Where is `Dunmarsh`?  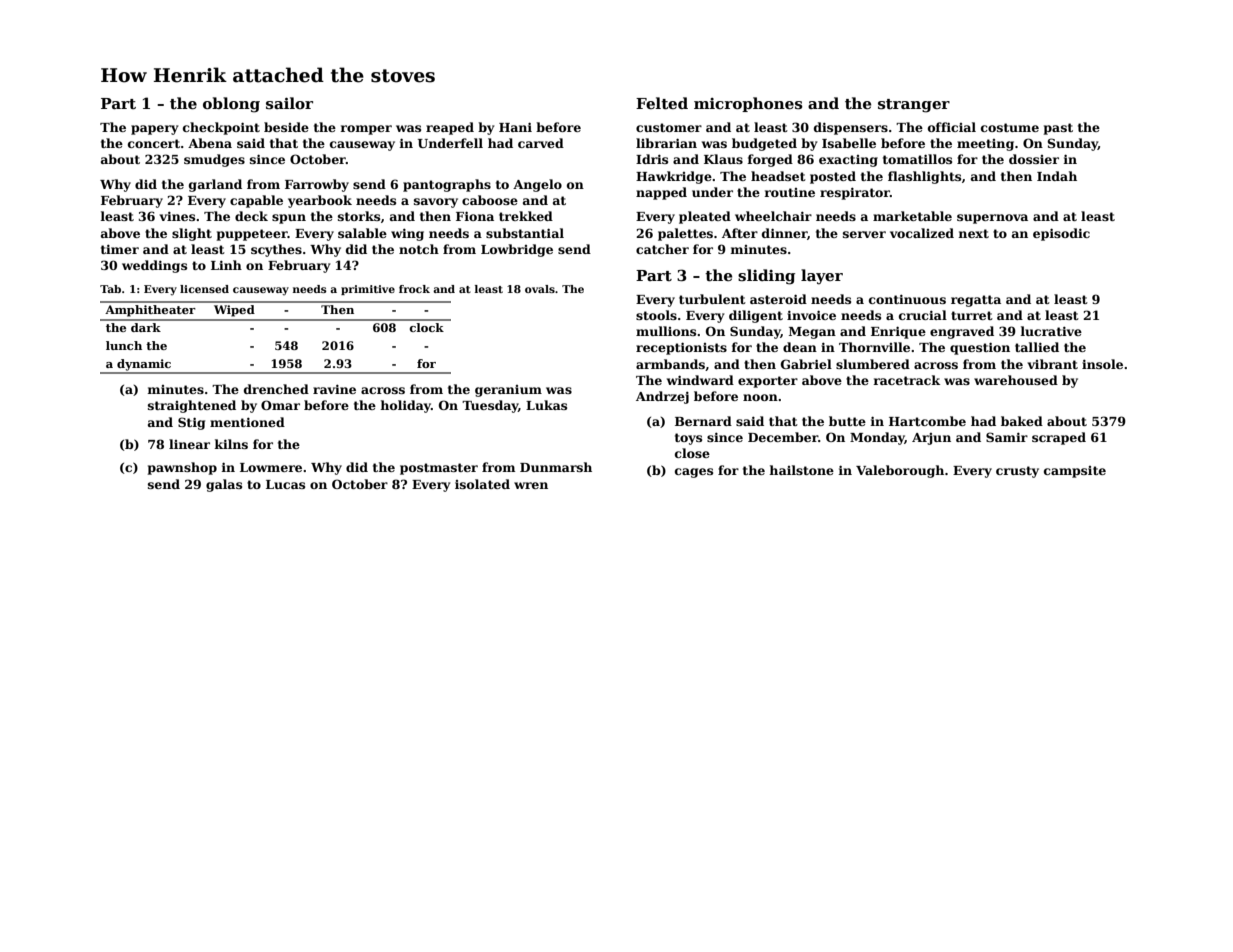
Dunmarsh is located at coordinates (556, 467).
